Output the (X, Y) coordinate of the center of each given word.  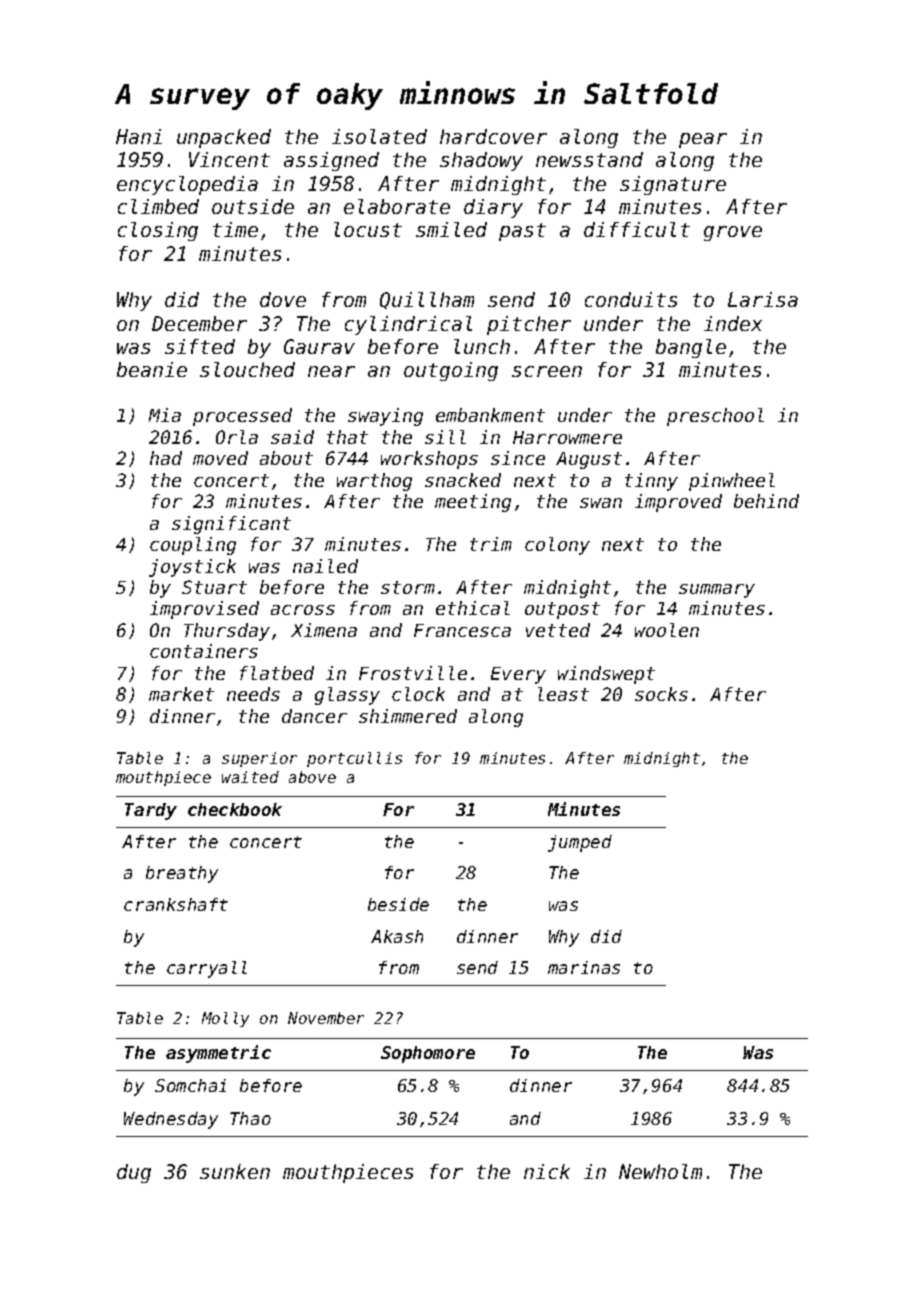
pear (703, 140)
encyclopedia (187, 185)
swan (601, 503)
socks (661, 694)
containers (204, 651)
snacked (463, 480)
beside (398, 904)
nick (547, 1171)
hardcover (493, 136)
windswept (606, 675)
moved (220, 458)
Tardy (151, 811)
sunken (235, 1171)
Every (518, 675)
